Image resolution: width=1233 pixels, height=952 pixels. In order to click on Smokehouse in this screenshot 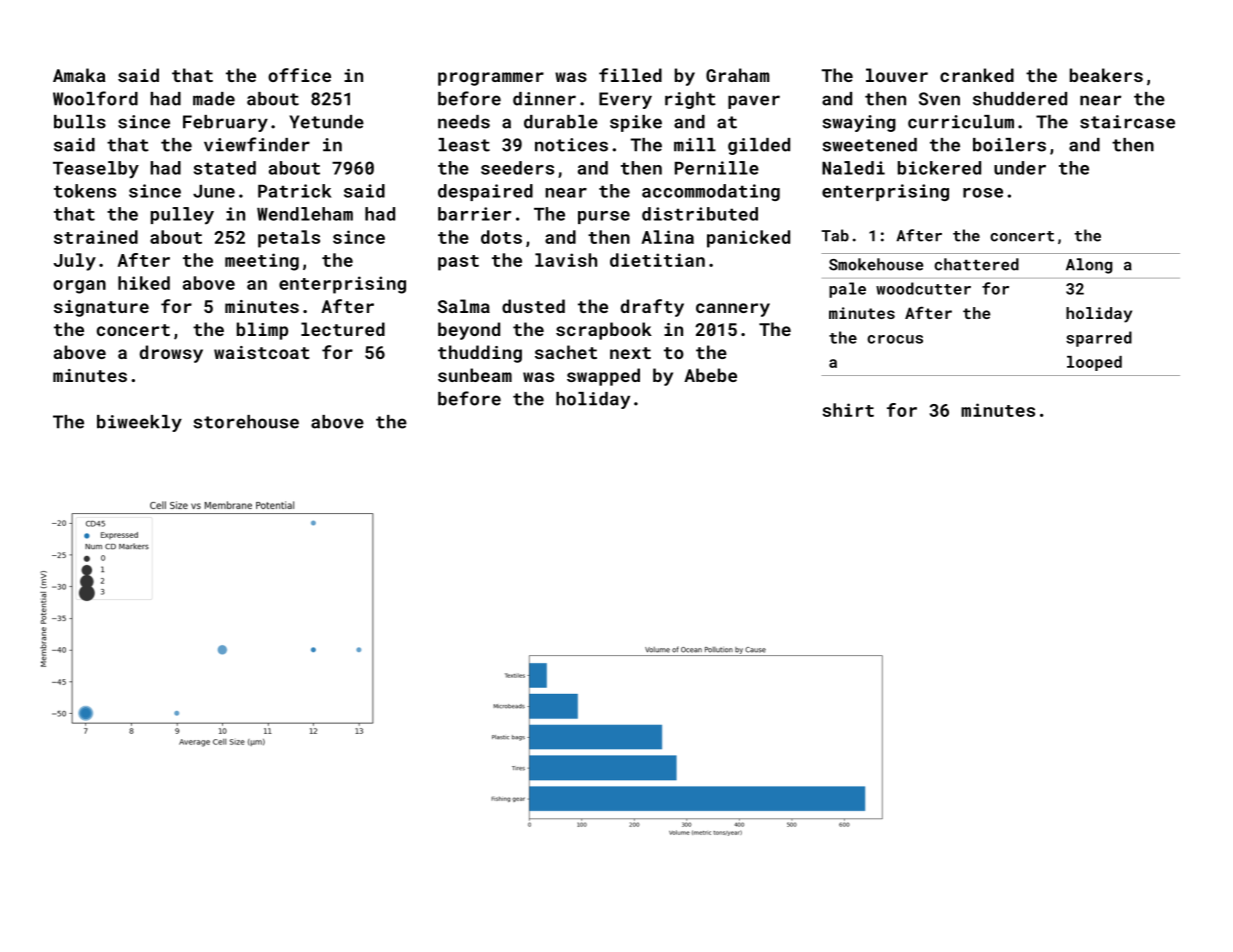, I will do `click(876, 264)`.
